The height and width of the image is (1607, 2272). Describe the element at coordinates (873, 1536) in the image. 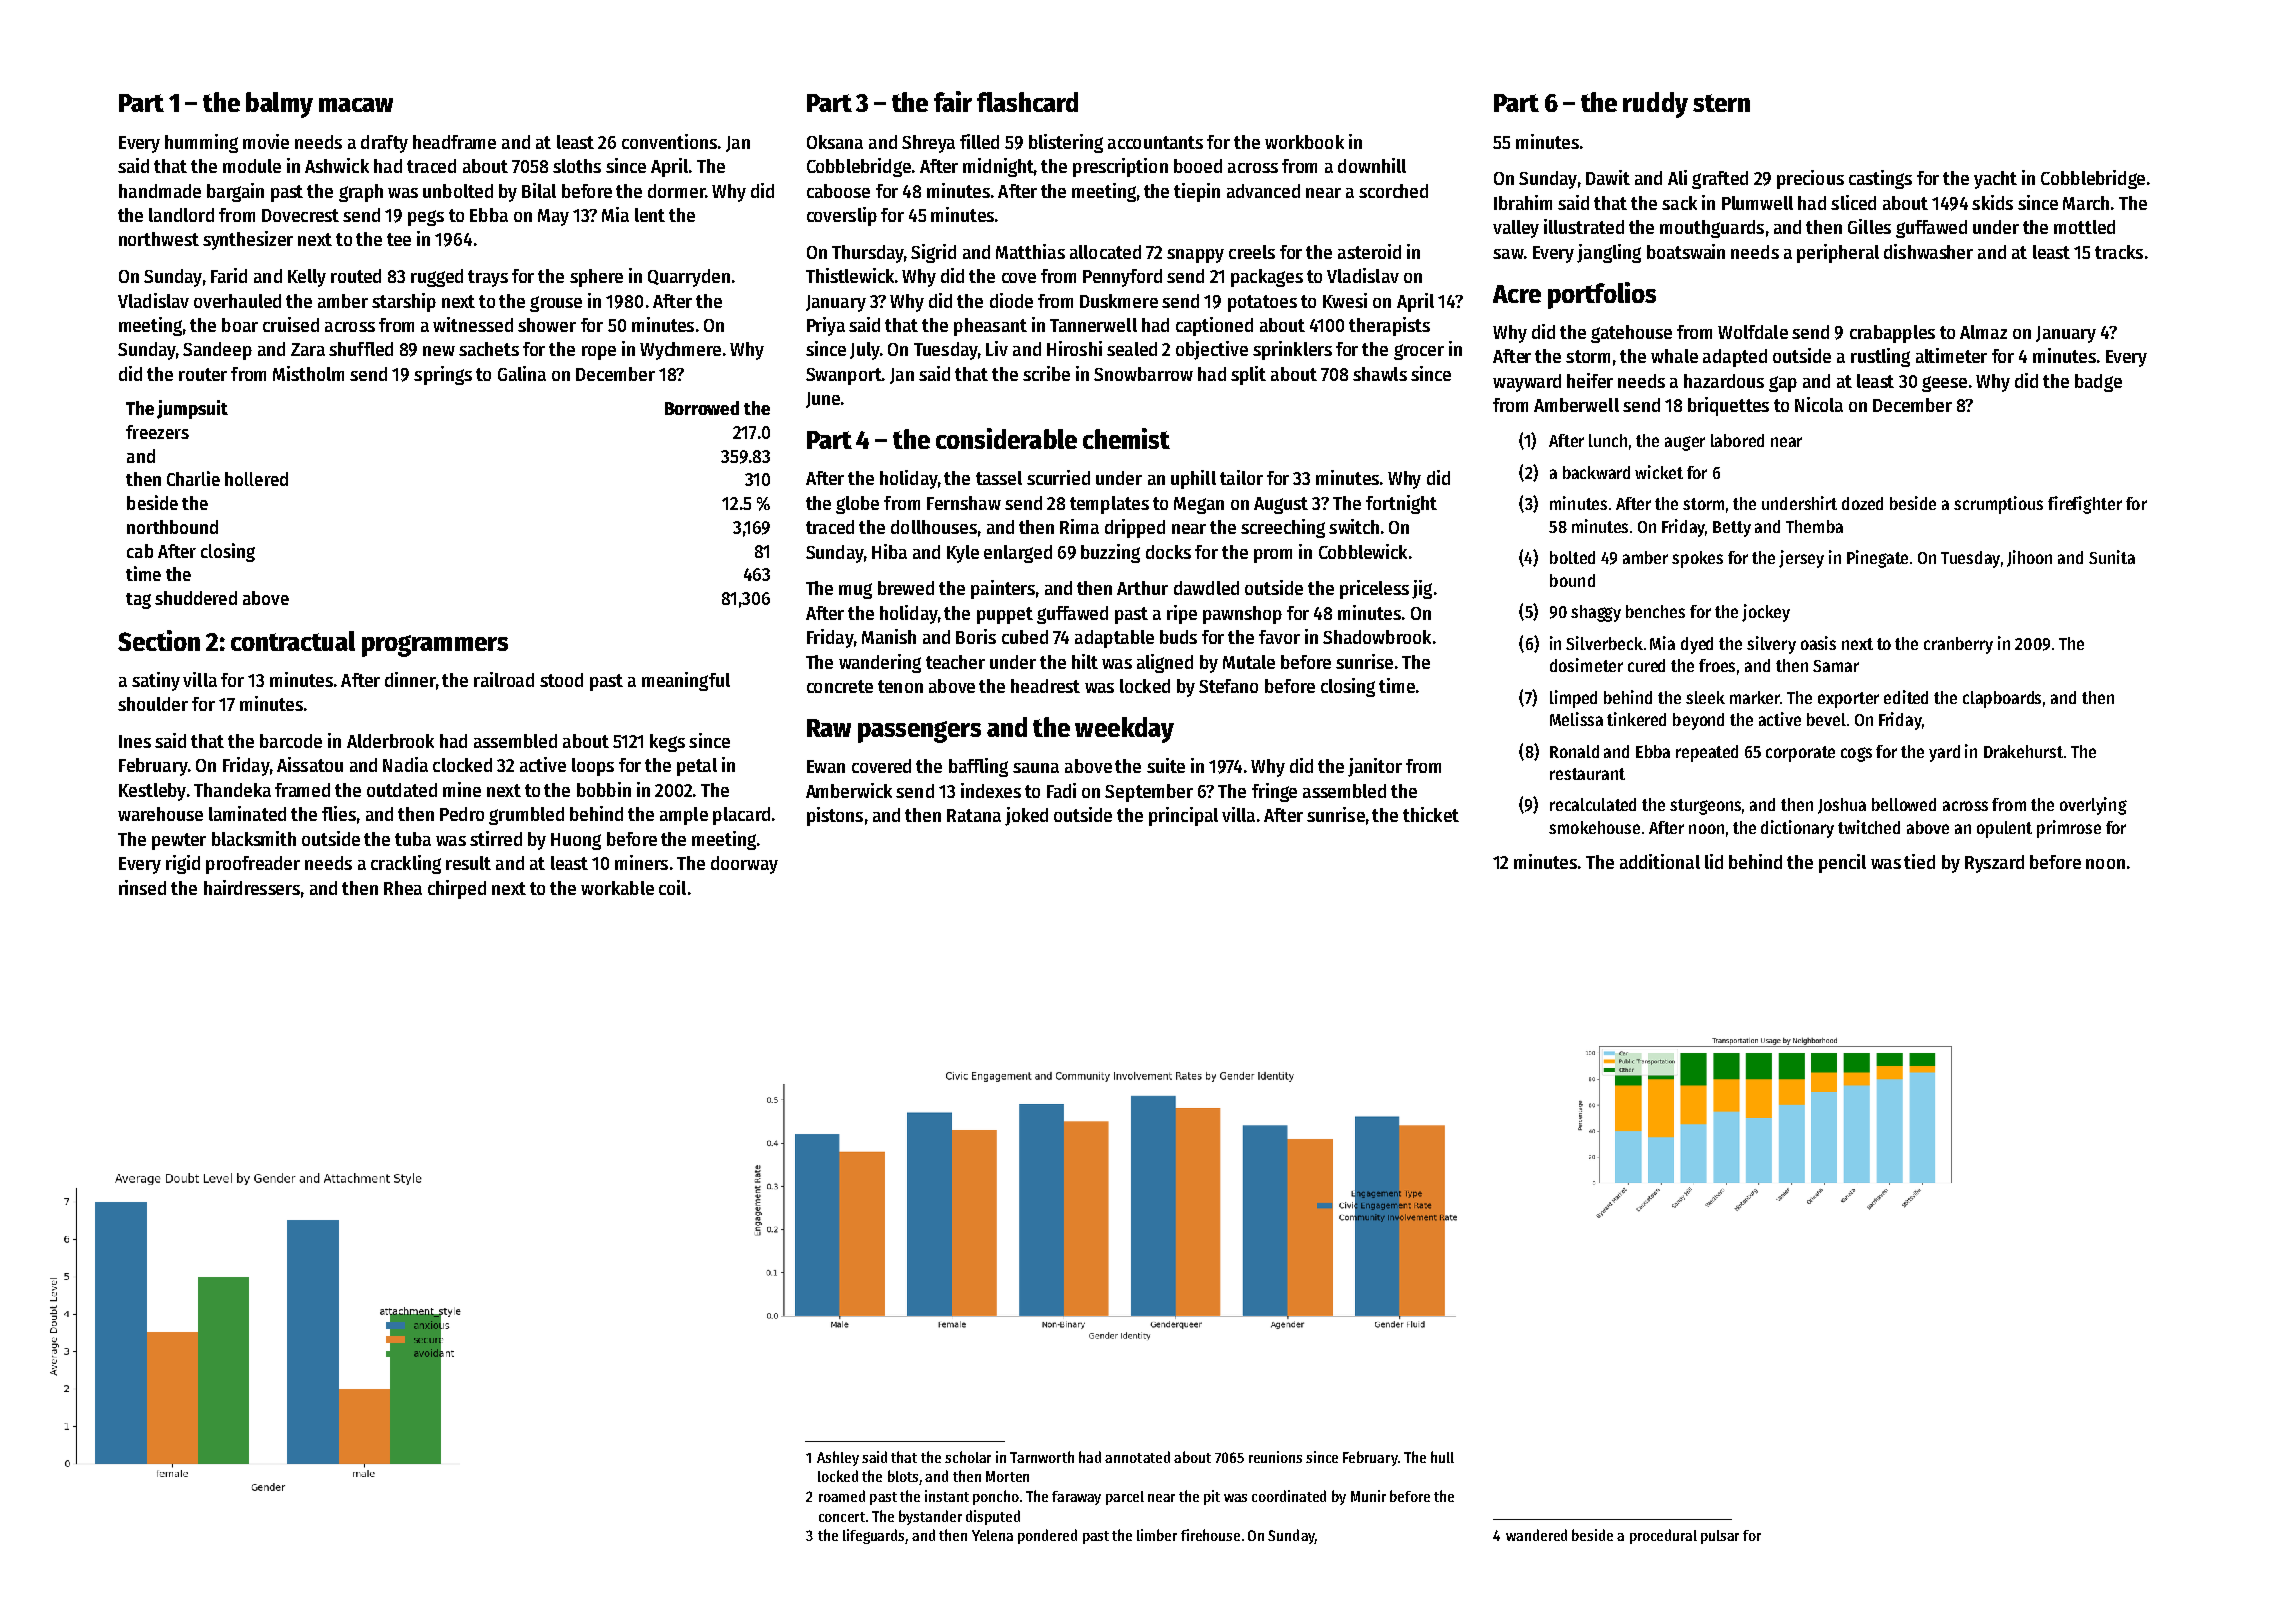

I see `lifeguards` at that location.
